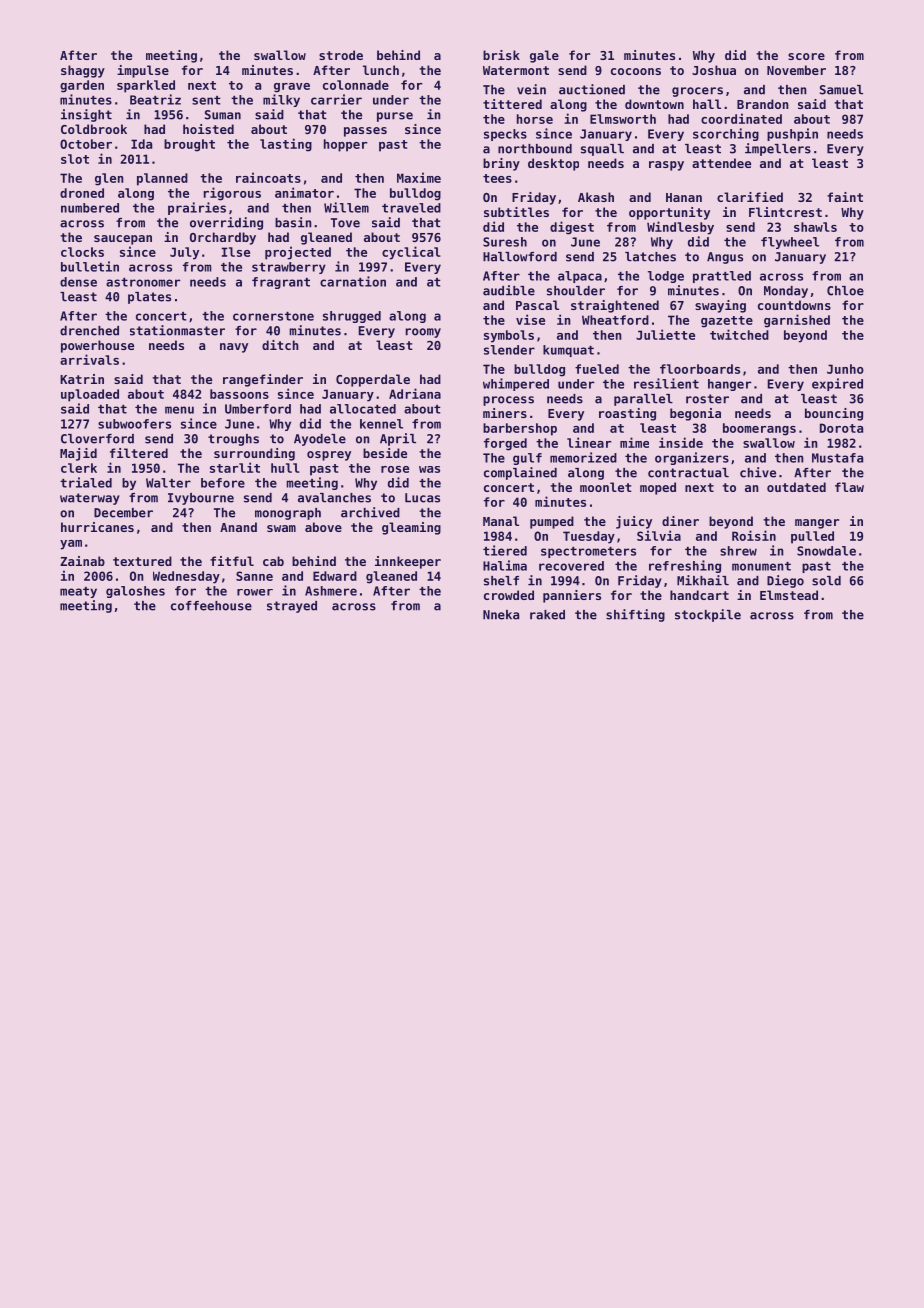 This image has width=924, height=1308. What do you see at coordinates (415, 393) in the image?
I see `Adriana` at bounding box center [415, 393].
